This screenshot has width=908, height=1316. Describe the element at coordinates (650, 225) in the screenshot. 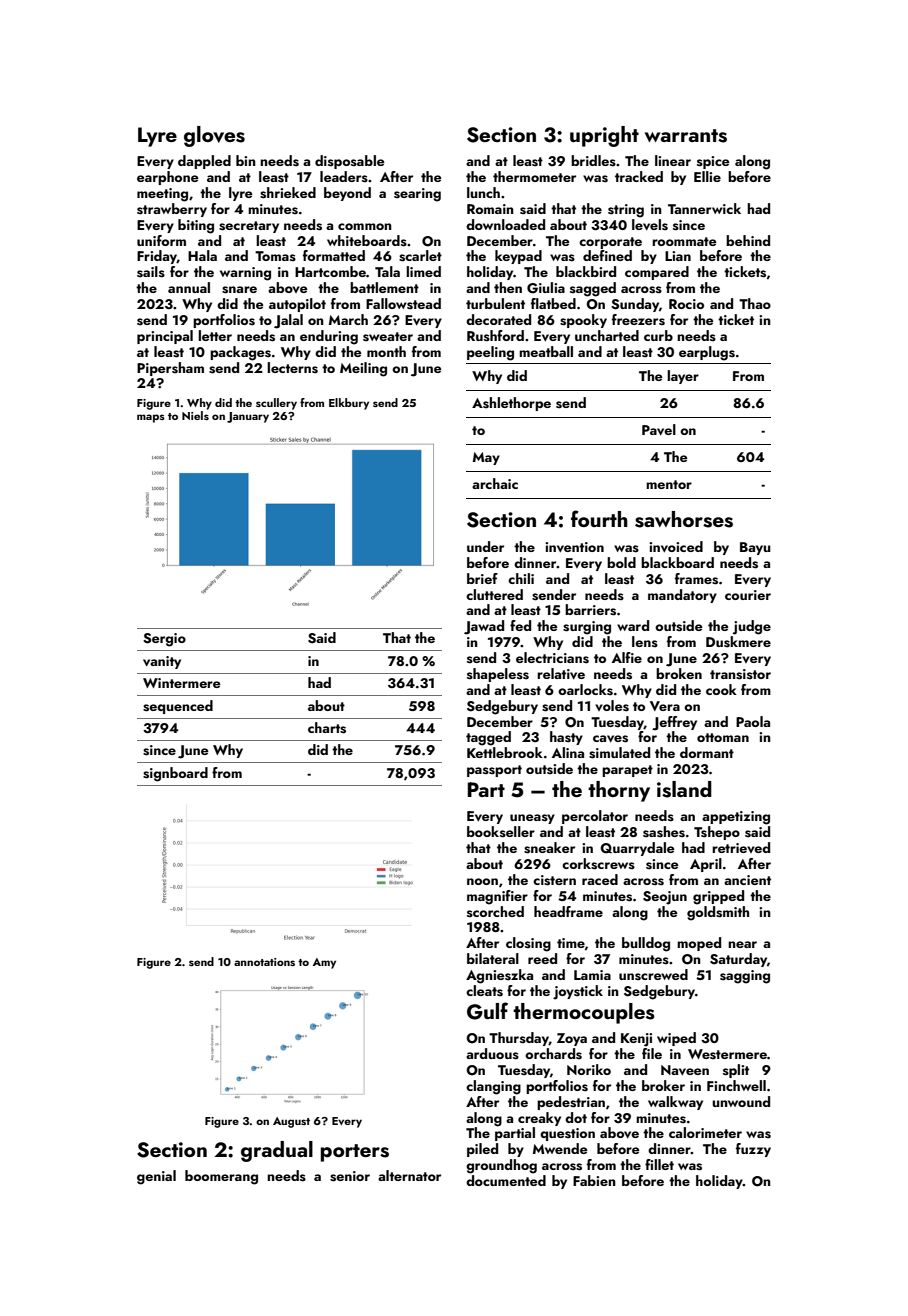

I see `levels` at that location.
